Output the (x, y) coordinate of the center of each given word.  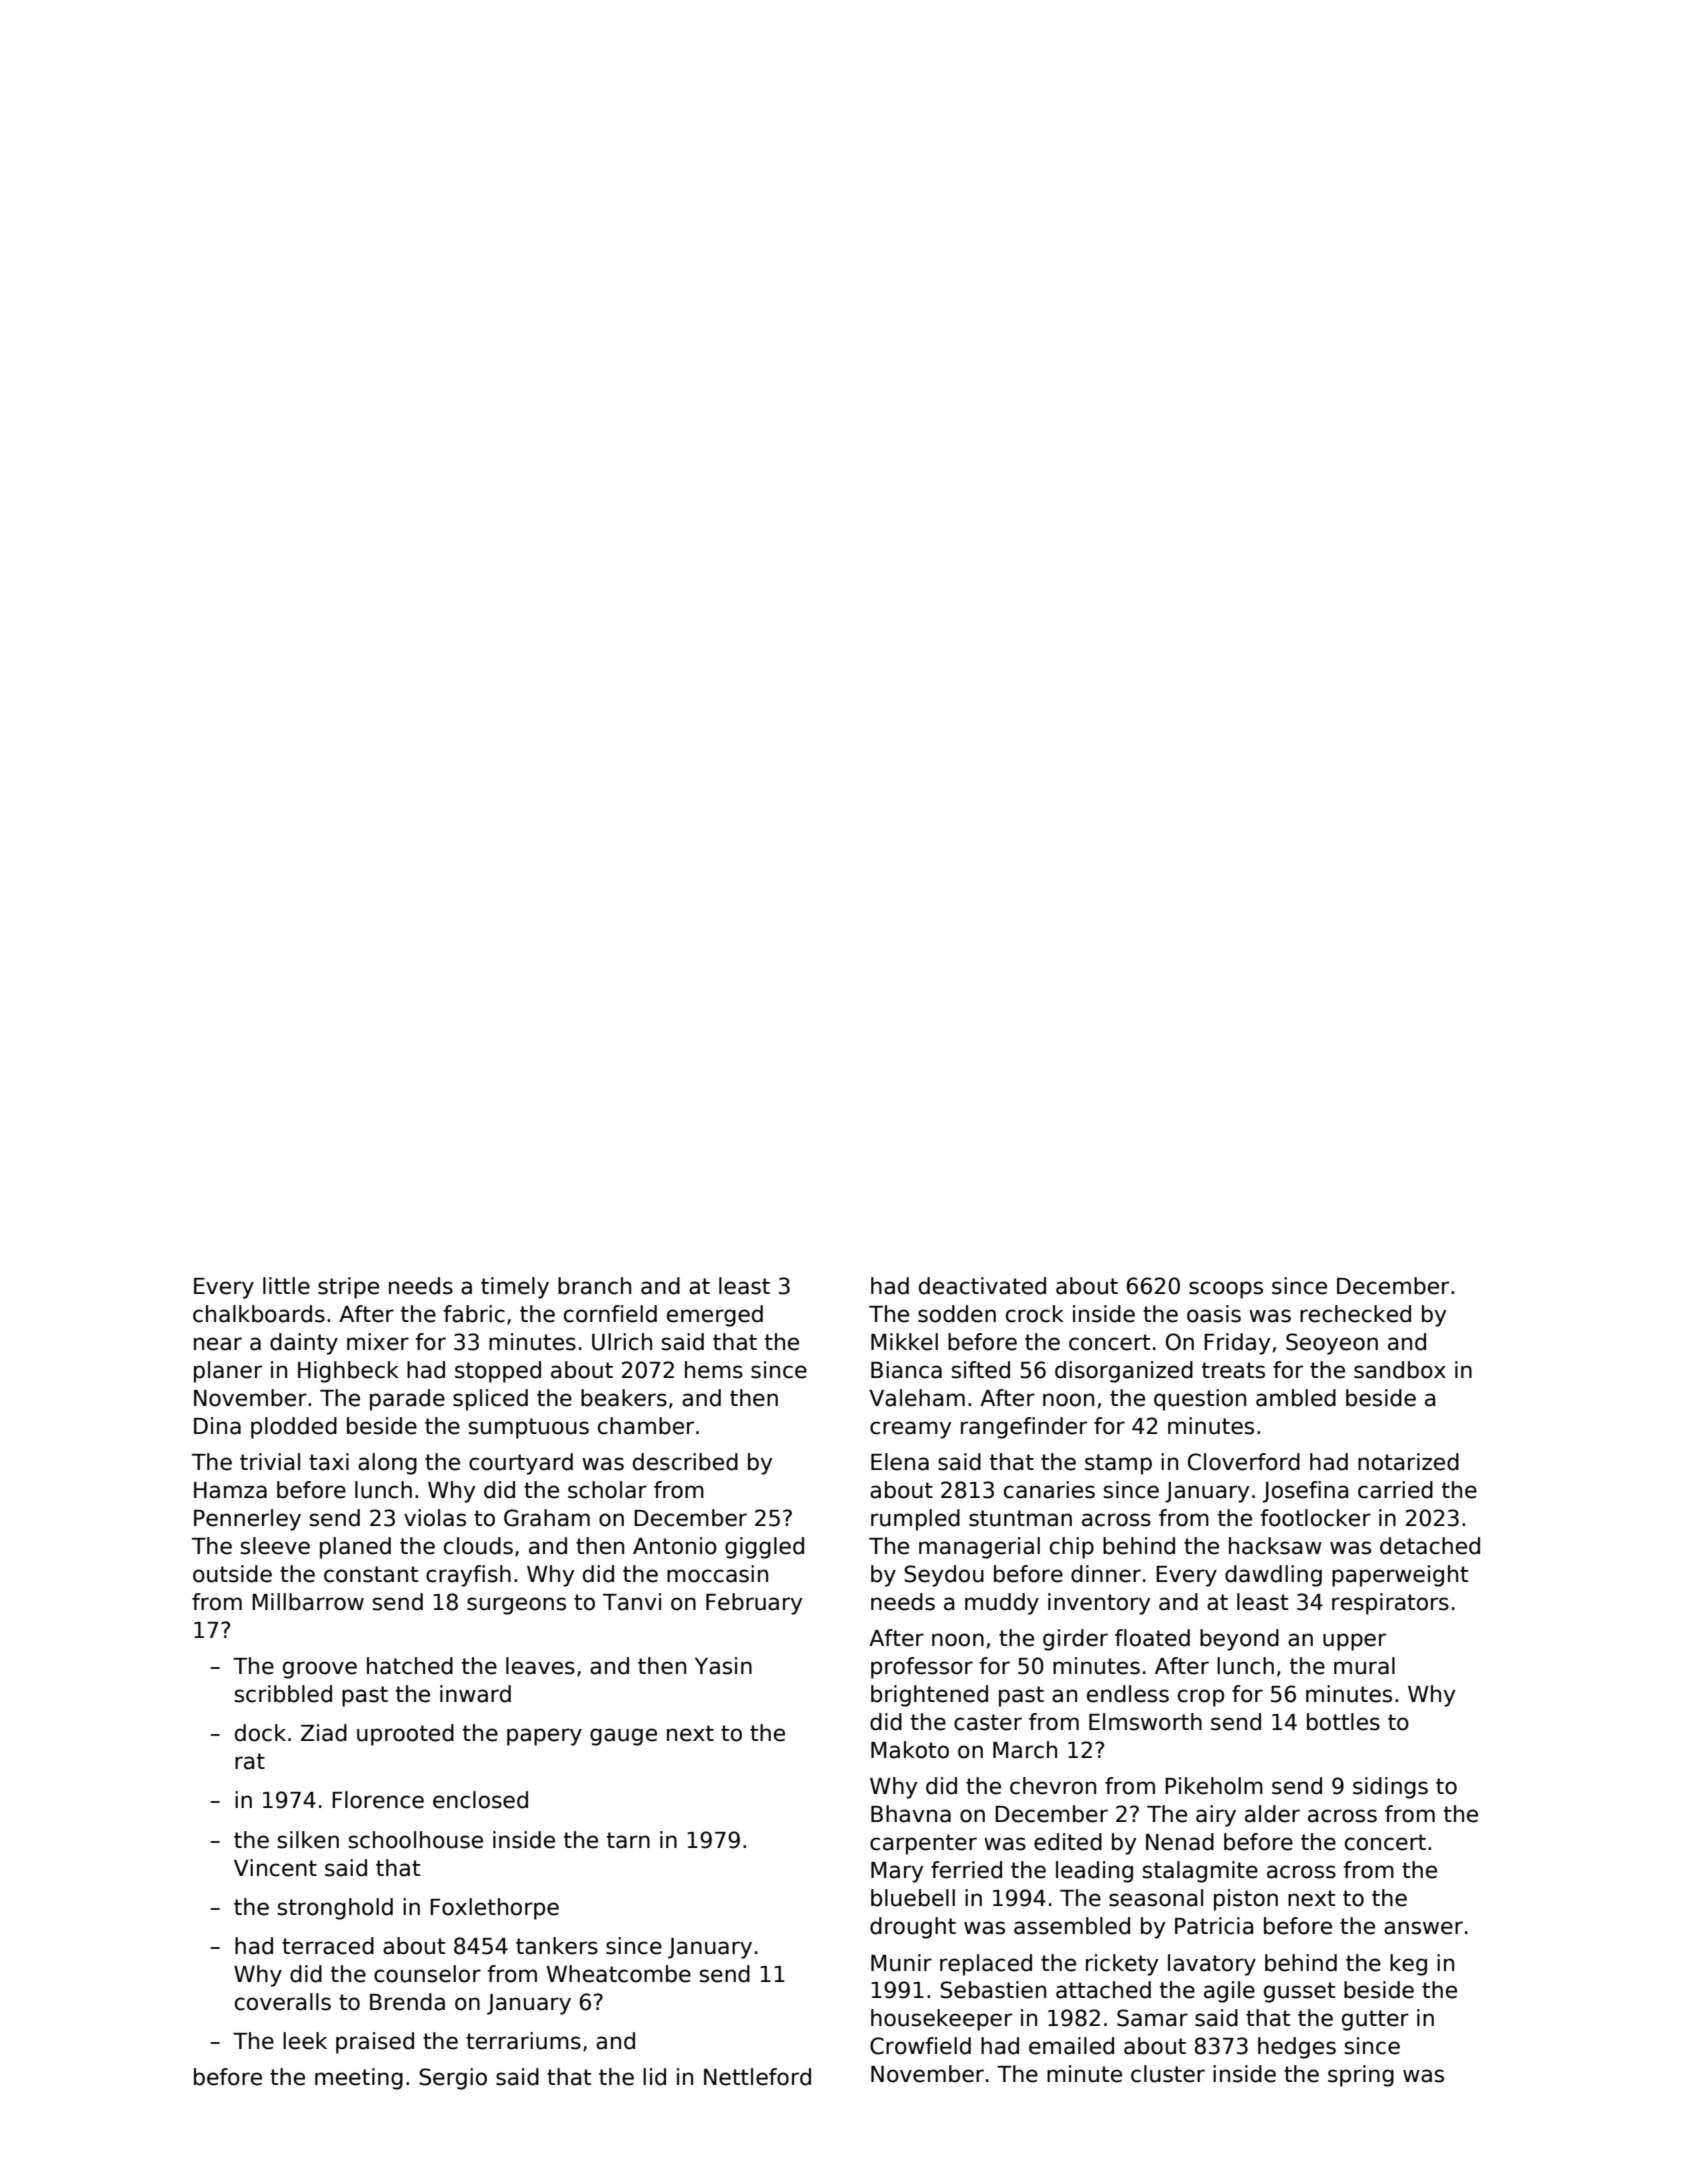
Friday (1237, 1344)
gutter (1375, 2020)
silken (308, 1840)
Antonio (675, 1546)
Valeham (917, 1398)
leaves (540, 1666)
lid (654, 2077)
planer (228, 1372)
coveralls (283, 2002)
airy (1216, 1816)
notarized (1408, 1462)
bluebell (913, 1898)
